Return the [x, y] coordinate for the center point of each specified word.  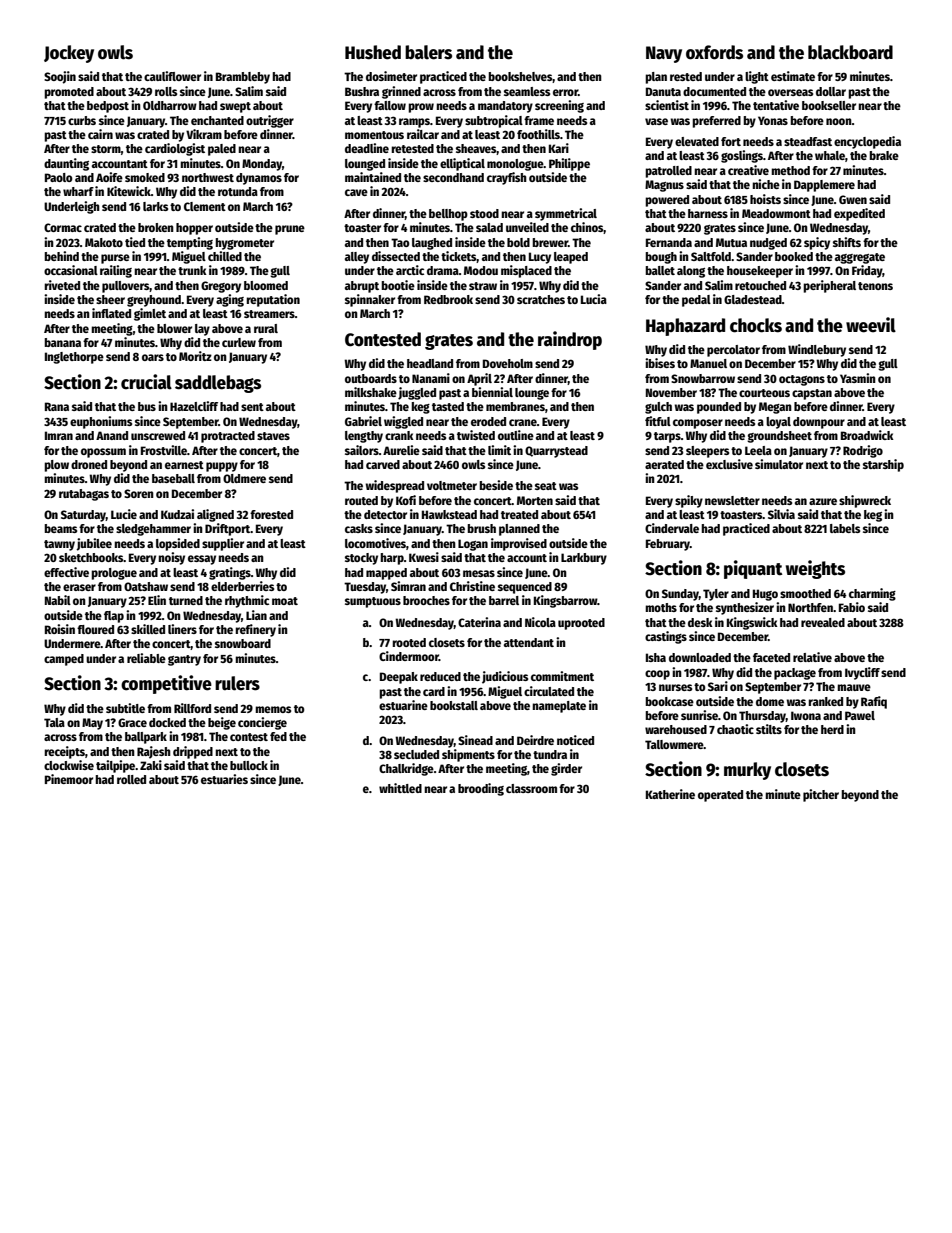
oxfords [714, 52]
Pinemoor [69, 779]
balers [428, 52]
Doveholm [508, 363]
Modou [481, 270]
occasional [71, 270]
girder [566, 769]
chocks [756, 325]
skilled [148, 629]
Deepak [399, 678]
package [795, 674]
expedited [859, 214]
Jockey [69, 54]
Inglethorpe [74, 358]
